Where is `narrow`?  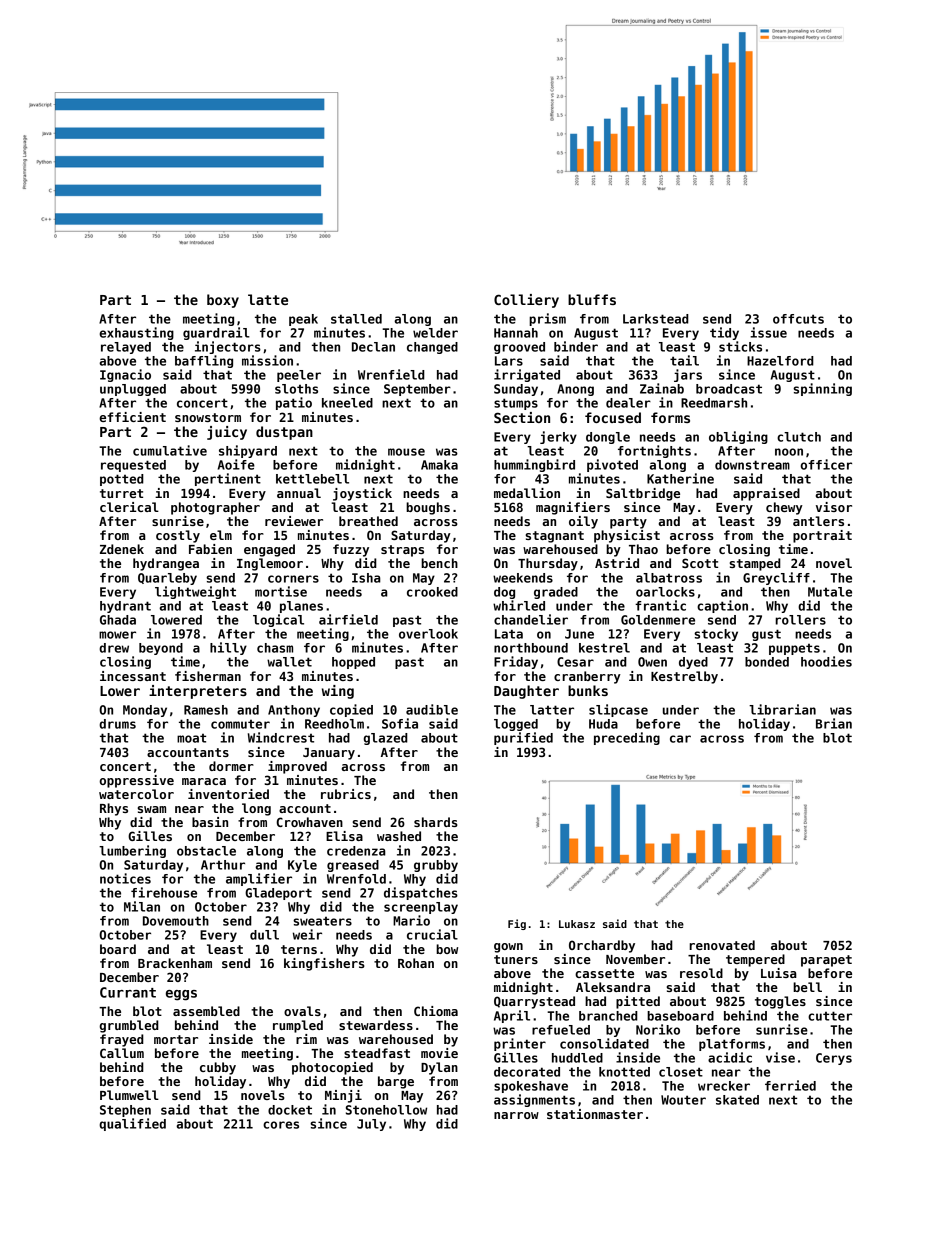 narrow is located at coordinates (516, 1115).
